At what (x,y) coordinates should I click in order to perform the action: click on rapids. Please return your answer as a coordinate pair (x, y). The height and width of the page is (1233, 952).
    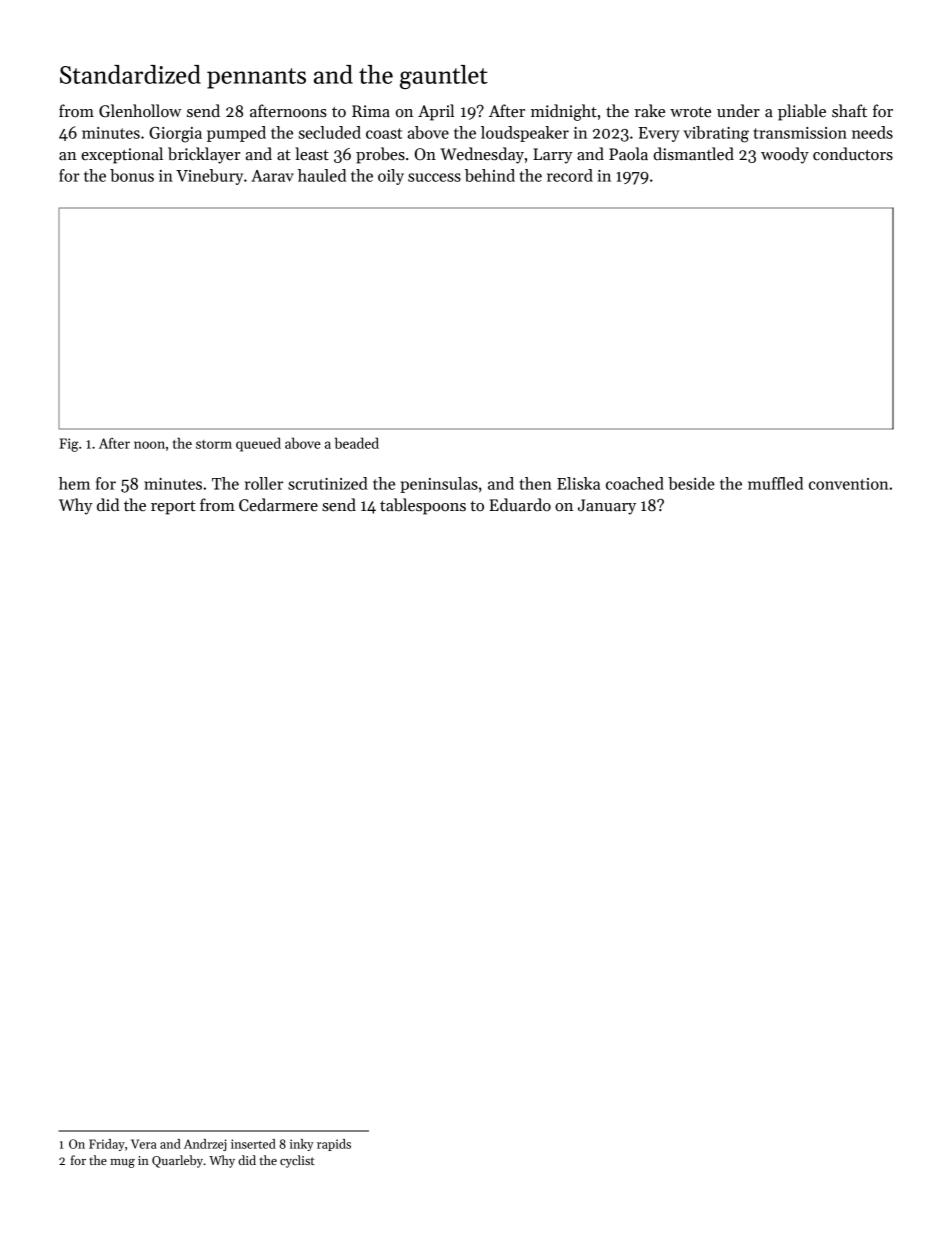
    Looking at the image, I should click on (334, 1145).
